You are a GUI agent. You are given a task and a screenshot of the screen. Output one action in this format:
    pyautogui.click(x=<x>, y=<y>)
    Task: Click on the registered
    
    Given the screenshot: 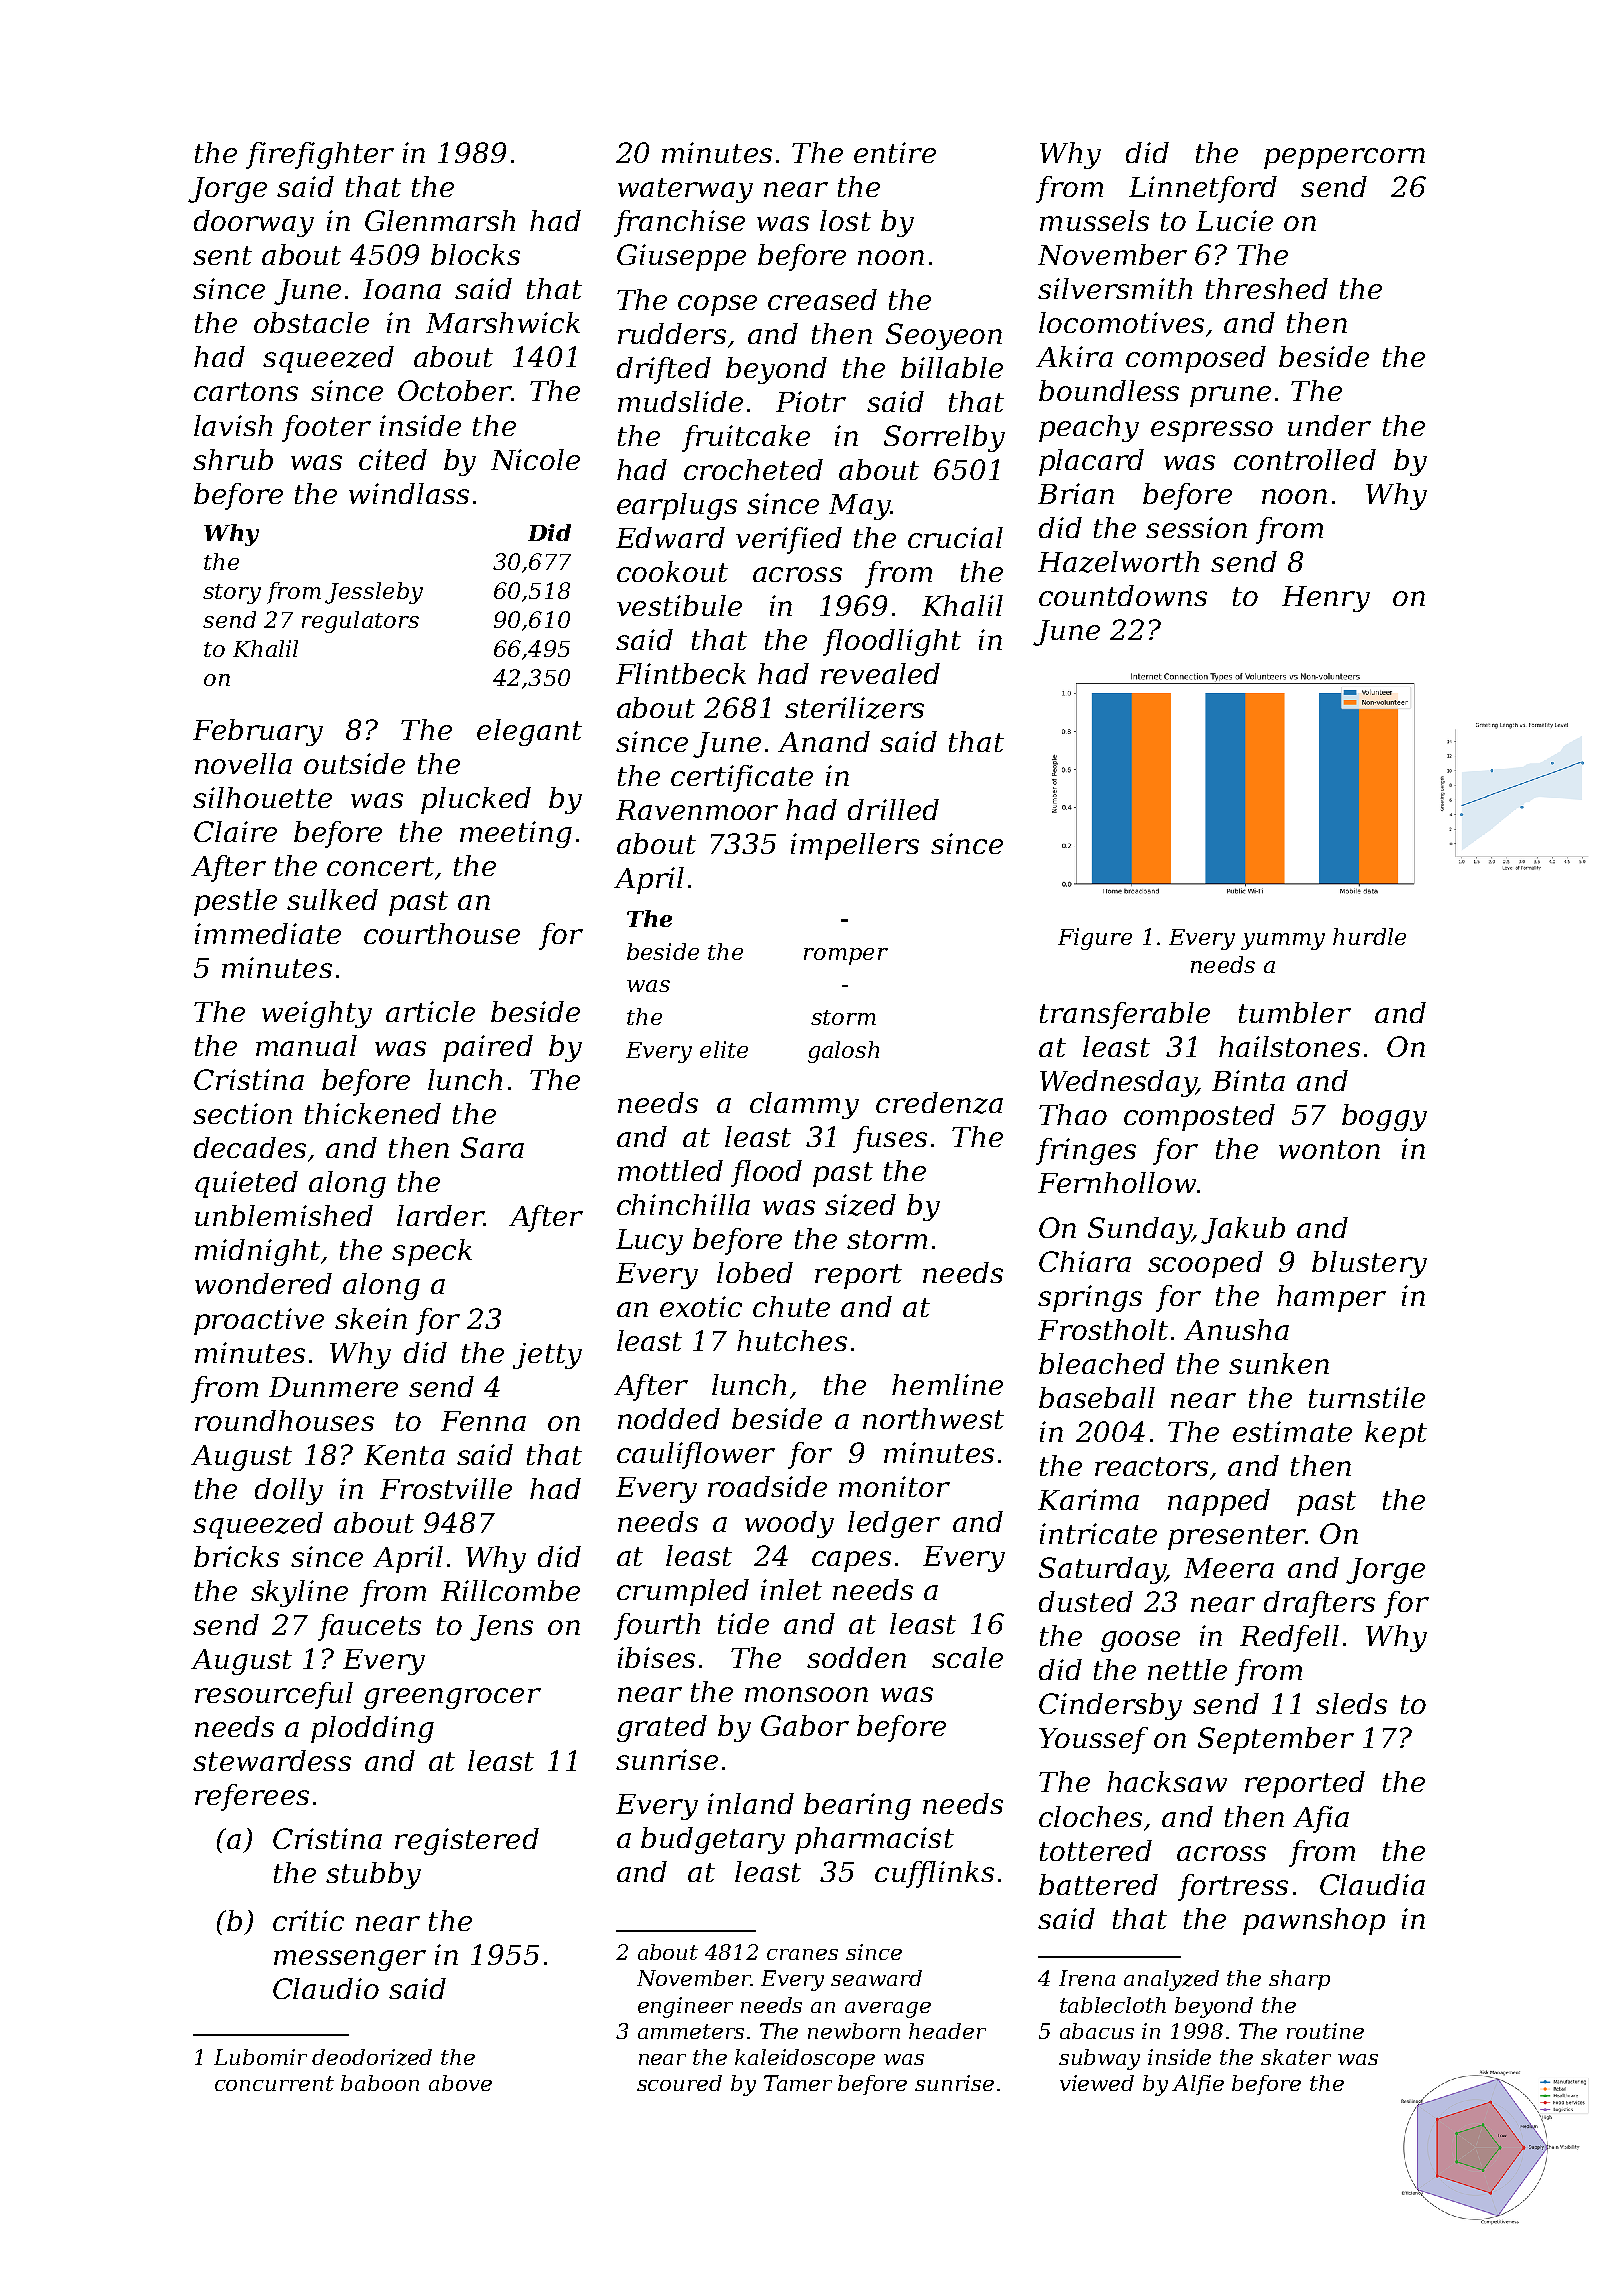 What is the action you would take?
    pyautogui.click(x=467, y=1841)
